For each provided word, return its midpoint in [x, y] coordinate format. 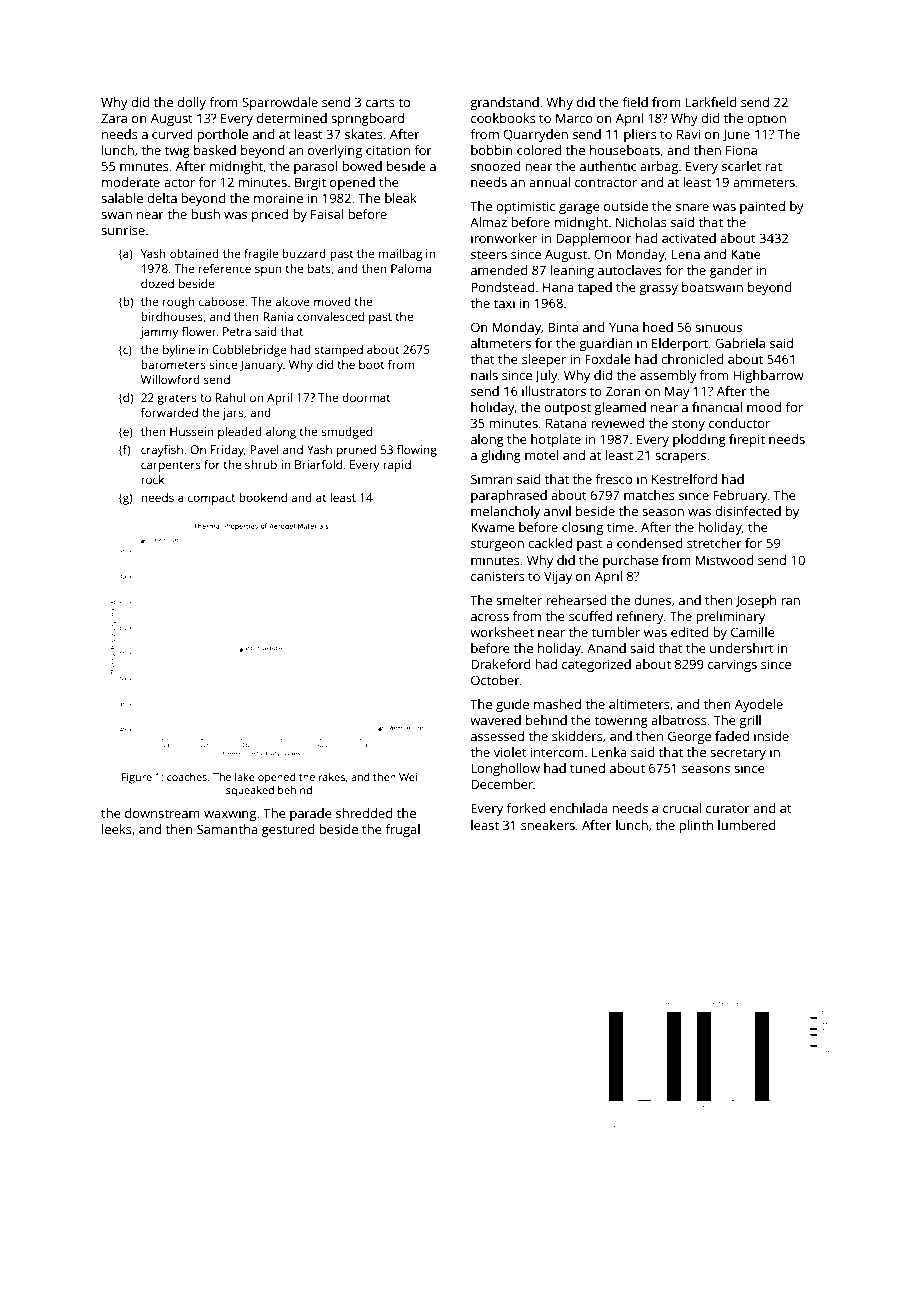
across [490, 617]
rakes [332, 777]
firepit [747, 440]
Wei [408, 777]
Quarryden [535, 135]
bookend [263, 497]
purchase [630, 561]
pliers [640, 135]
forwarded [169, 412]
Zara [114, 118]
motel [542, 455]
